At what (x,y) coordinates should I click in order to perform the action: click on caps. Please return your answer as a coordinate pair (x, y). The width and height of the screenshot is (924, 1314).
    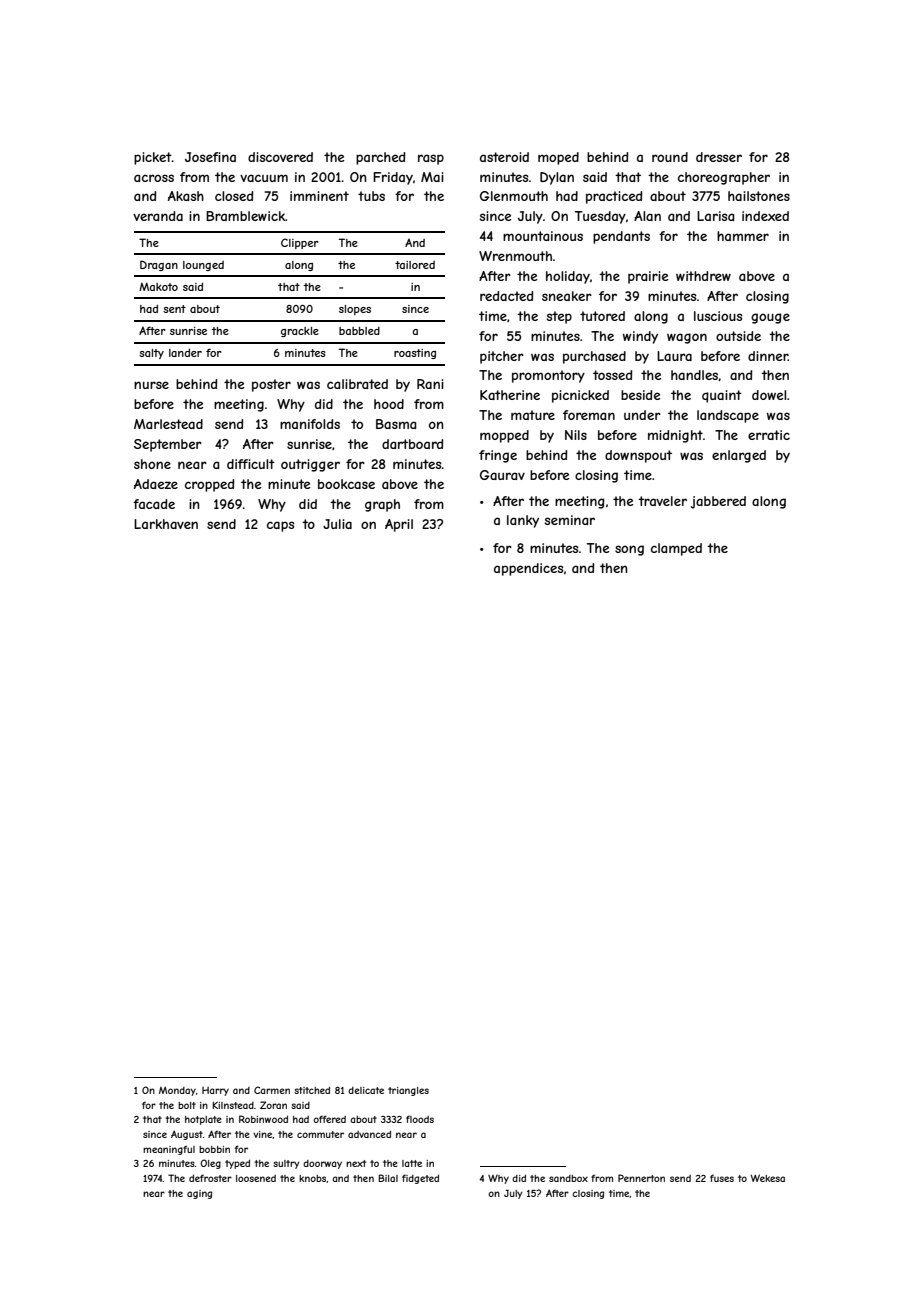
    Looking at the image, I should click on (281, 526).
